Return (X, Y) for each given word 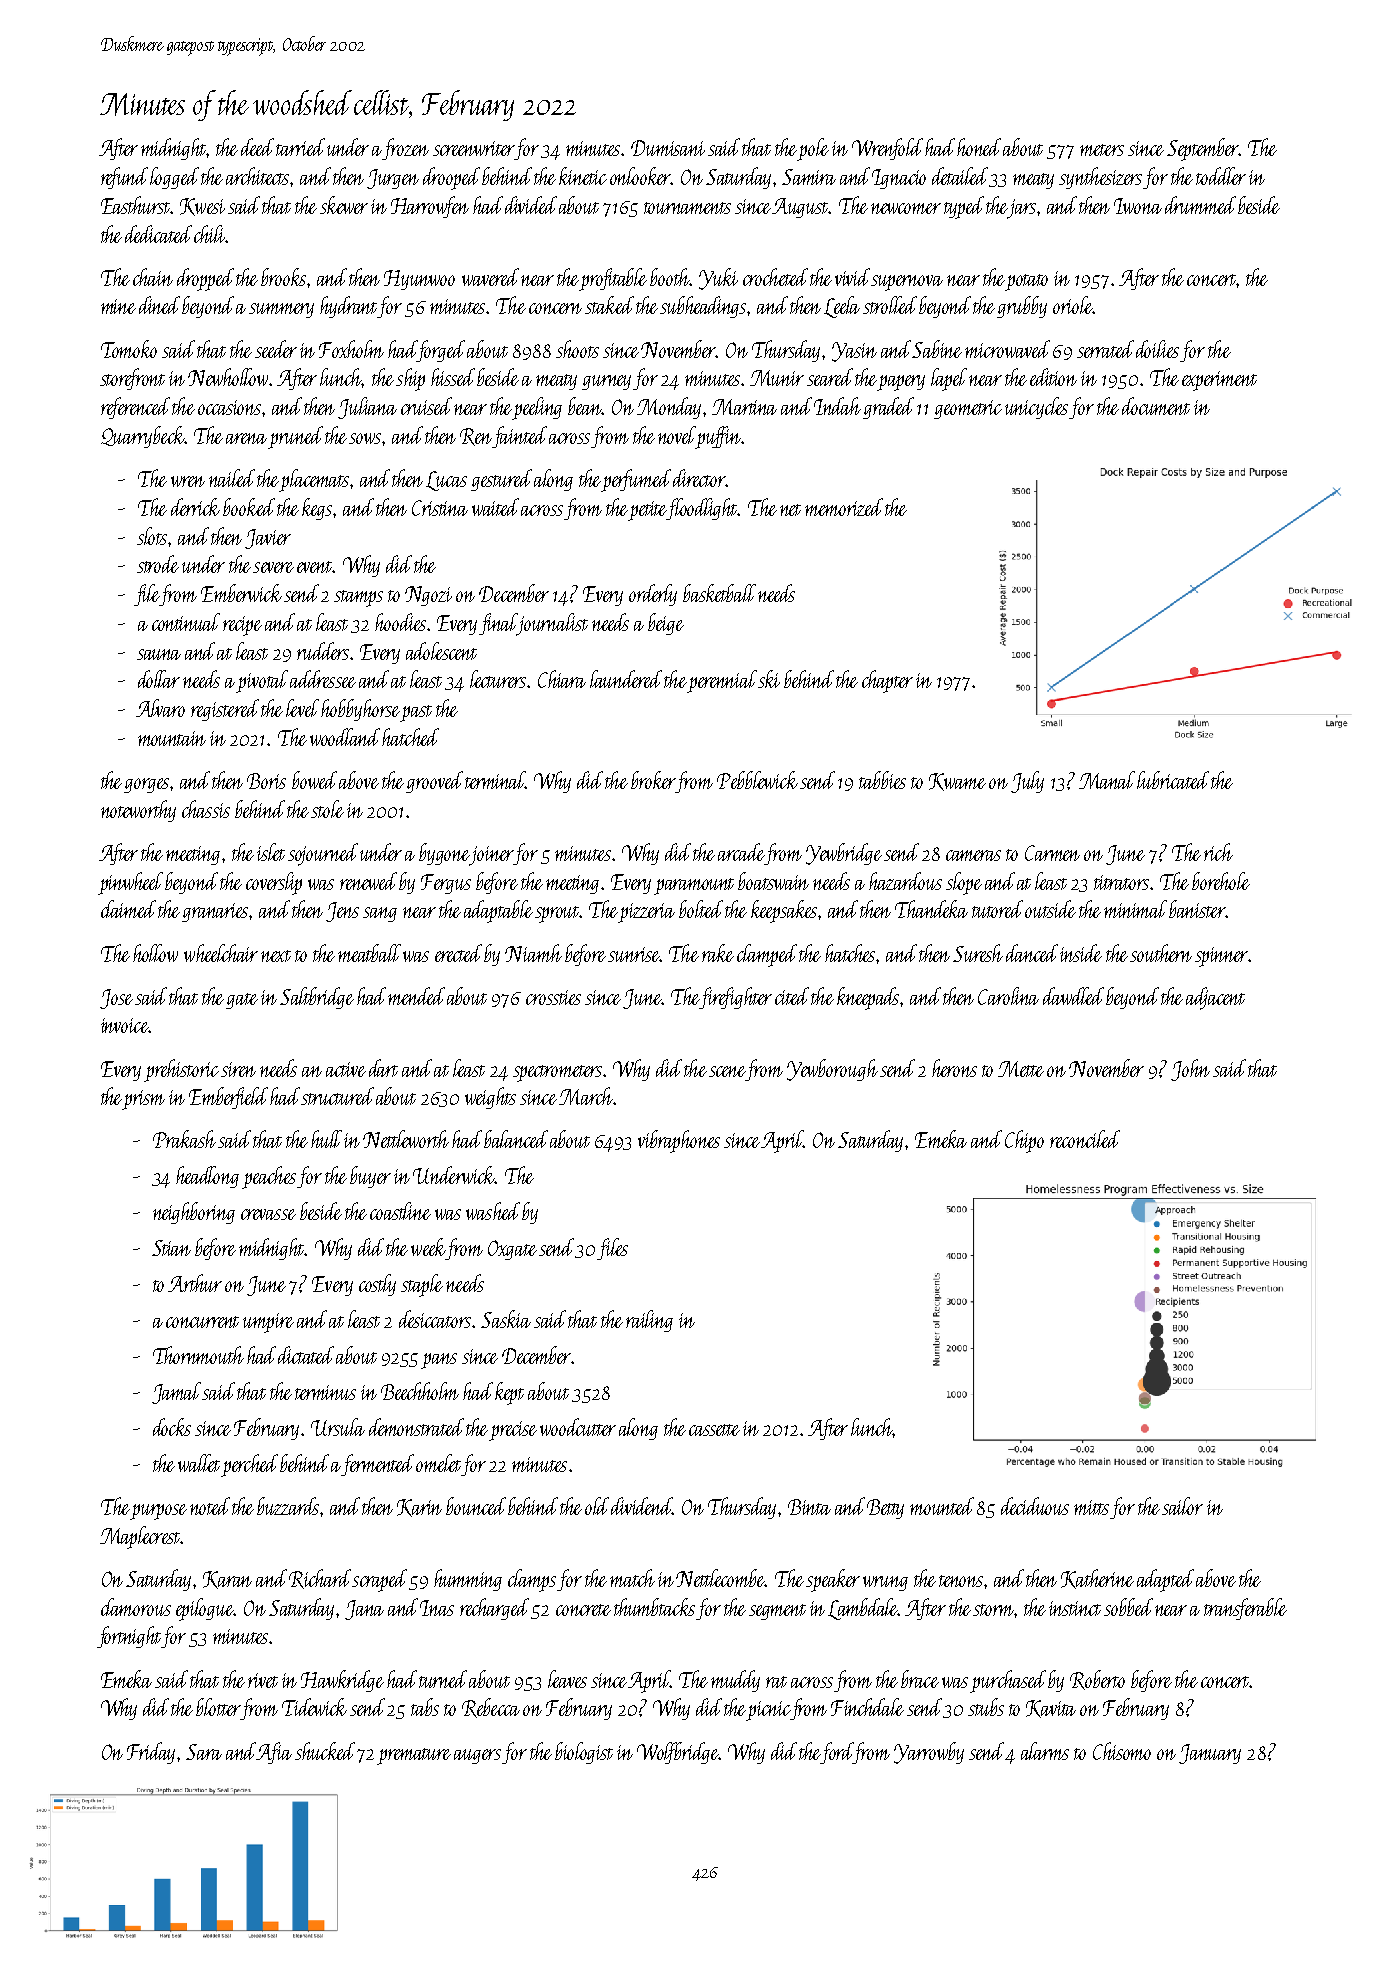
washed (493, 1211)
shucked (325, 1751)
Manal (1107, 780)
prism (144, 1100)
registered (225, 710)
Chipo (1024, 1141)
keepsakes (784, 911)
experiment (1219, 381)
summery (281, 310)
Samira (809, 177)
